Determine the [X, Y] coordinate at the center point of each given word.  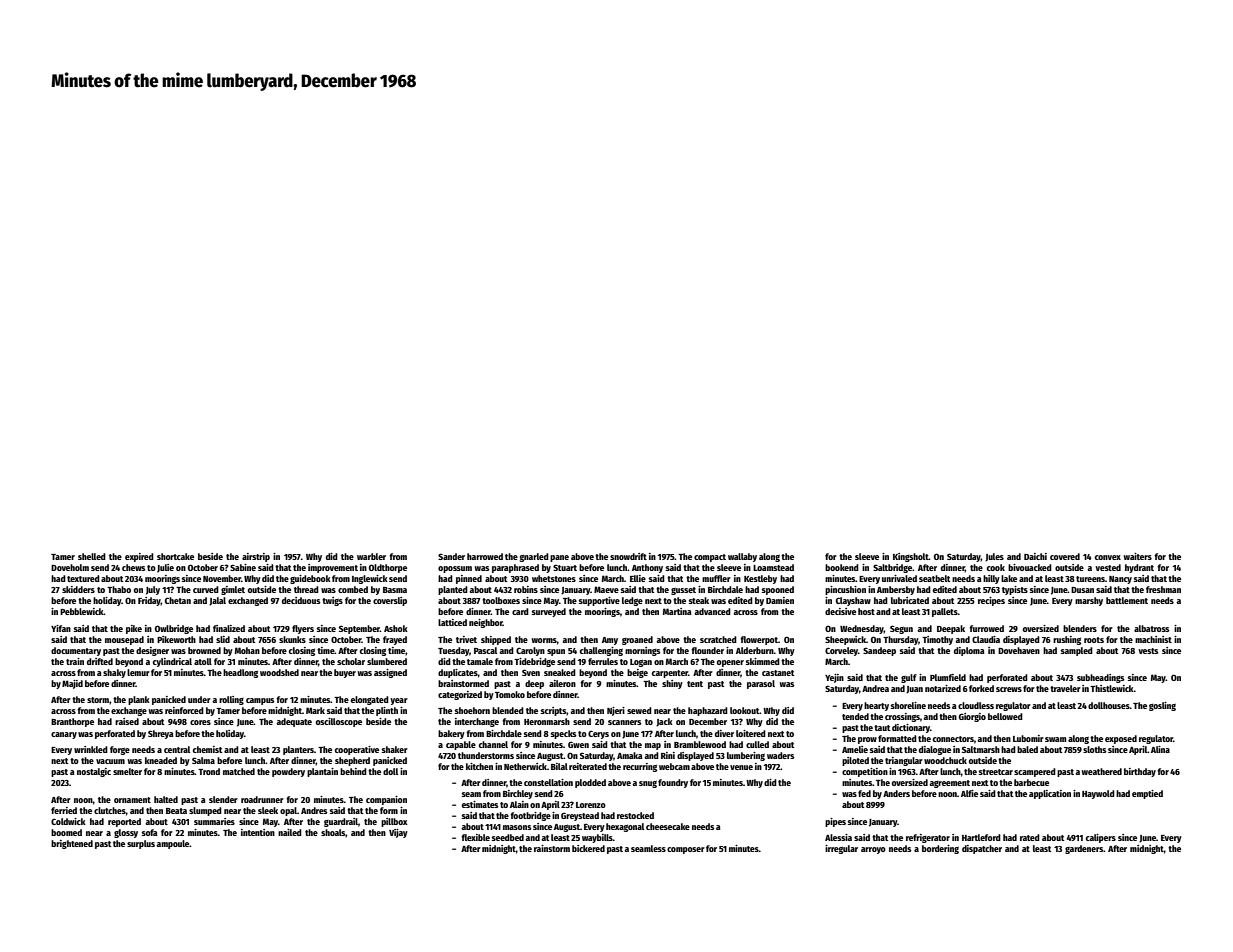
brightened [72, 844]
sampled [1077, 651]
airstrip [256, 557]
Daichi [1035, 556]
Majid [72, 684]
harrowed [485, 556]
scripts [554, 711]
